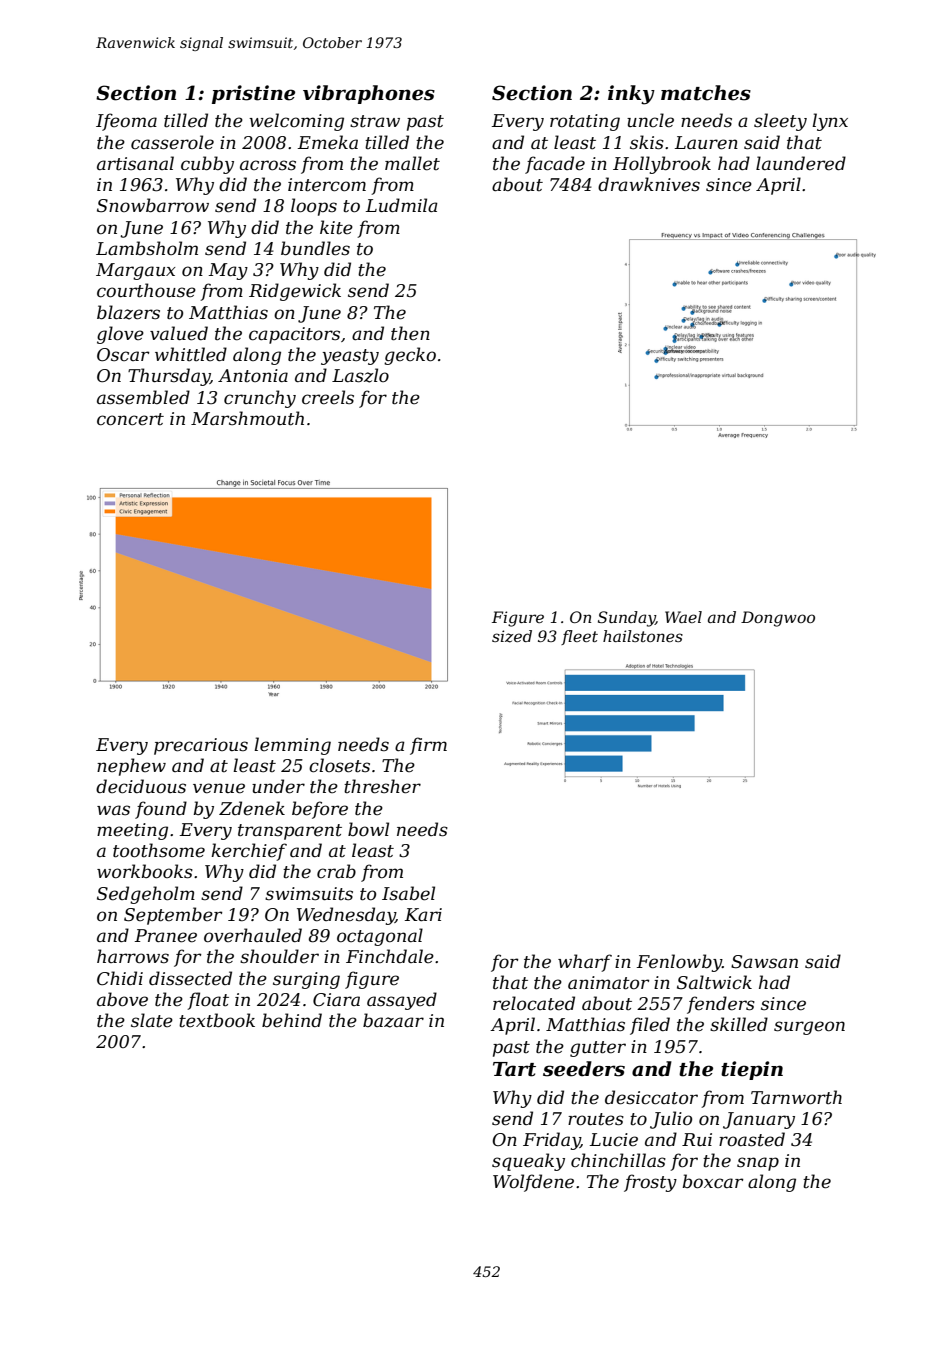 Image resolution: width=947 pixels, height=1345 pixels. Describe the element at coordinates (528, 1162) in the image. I see `squeaky` at that location.
